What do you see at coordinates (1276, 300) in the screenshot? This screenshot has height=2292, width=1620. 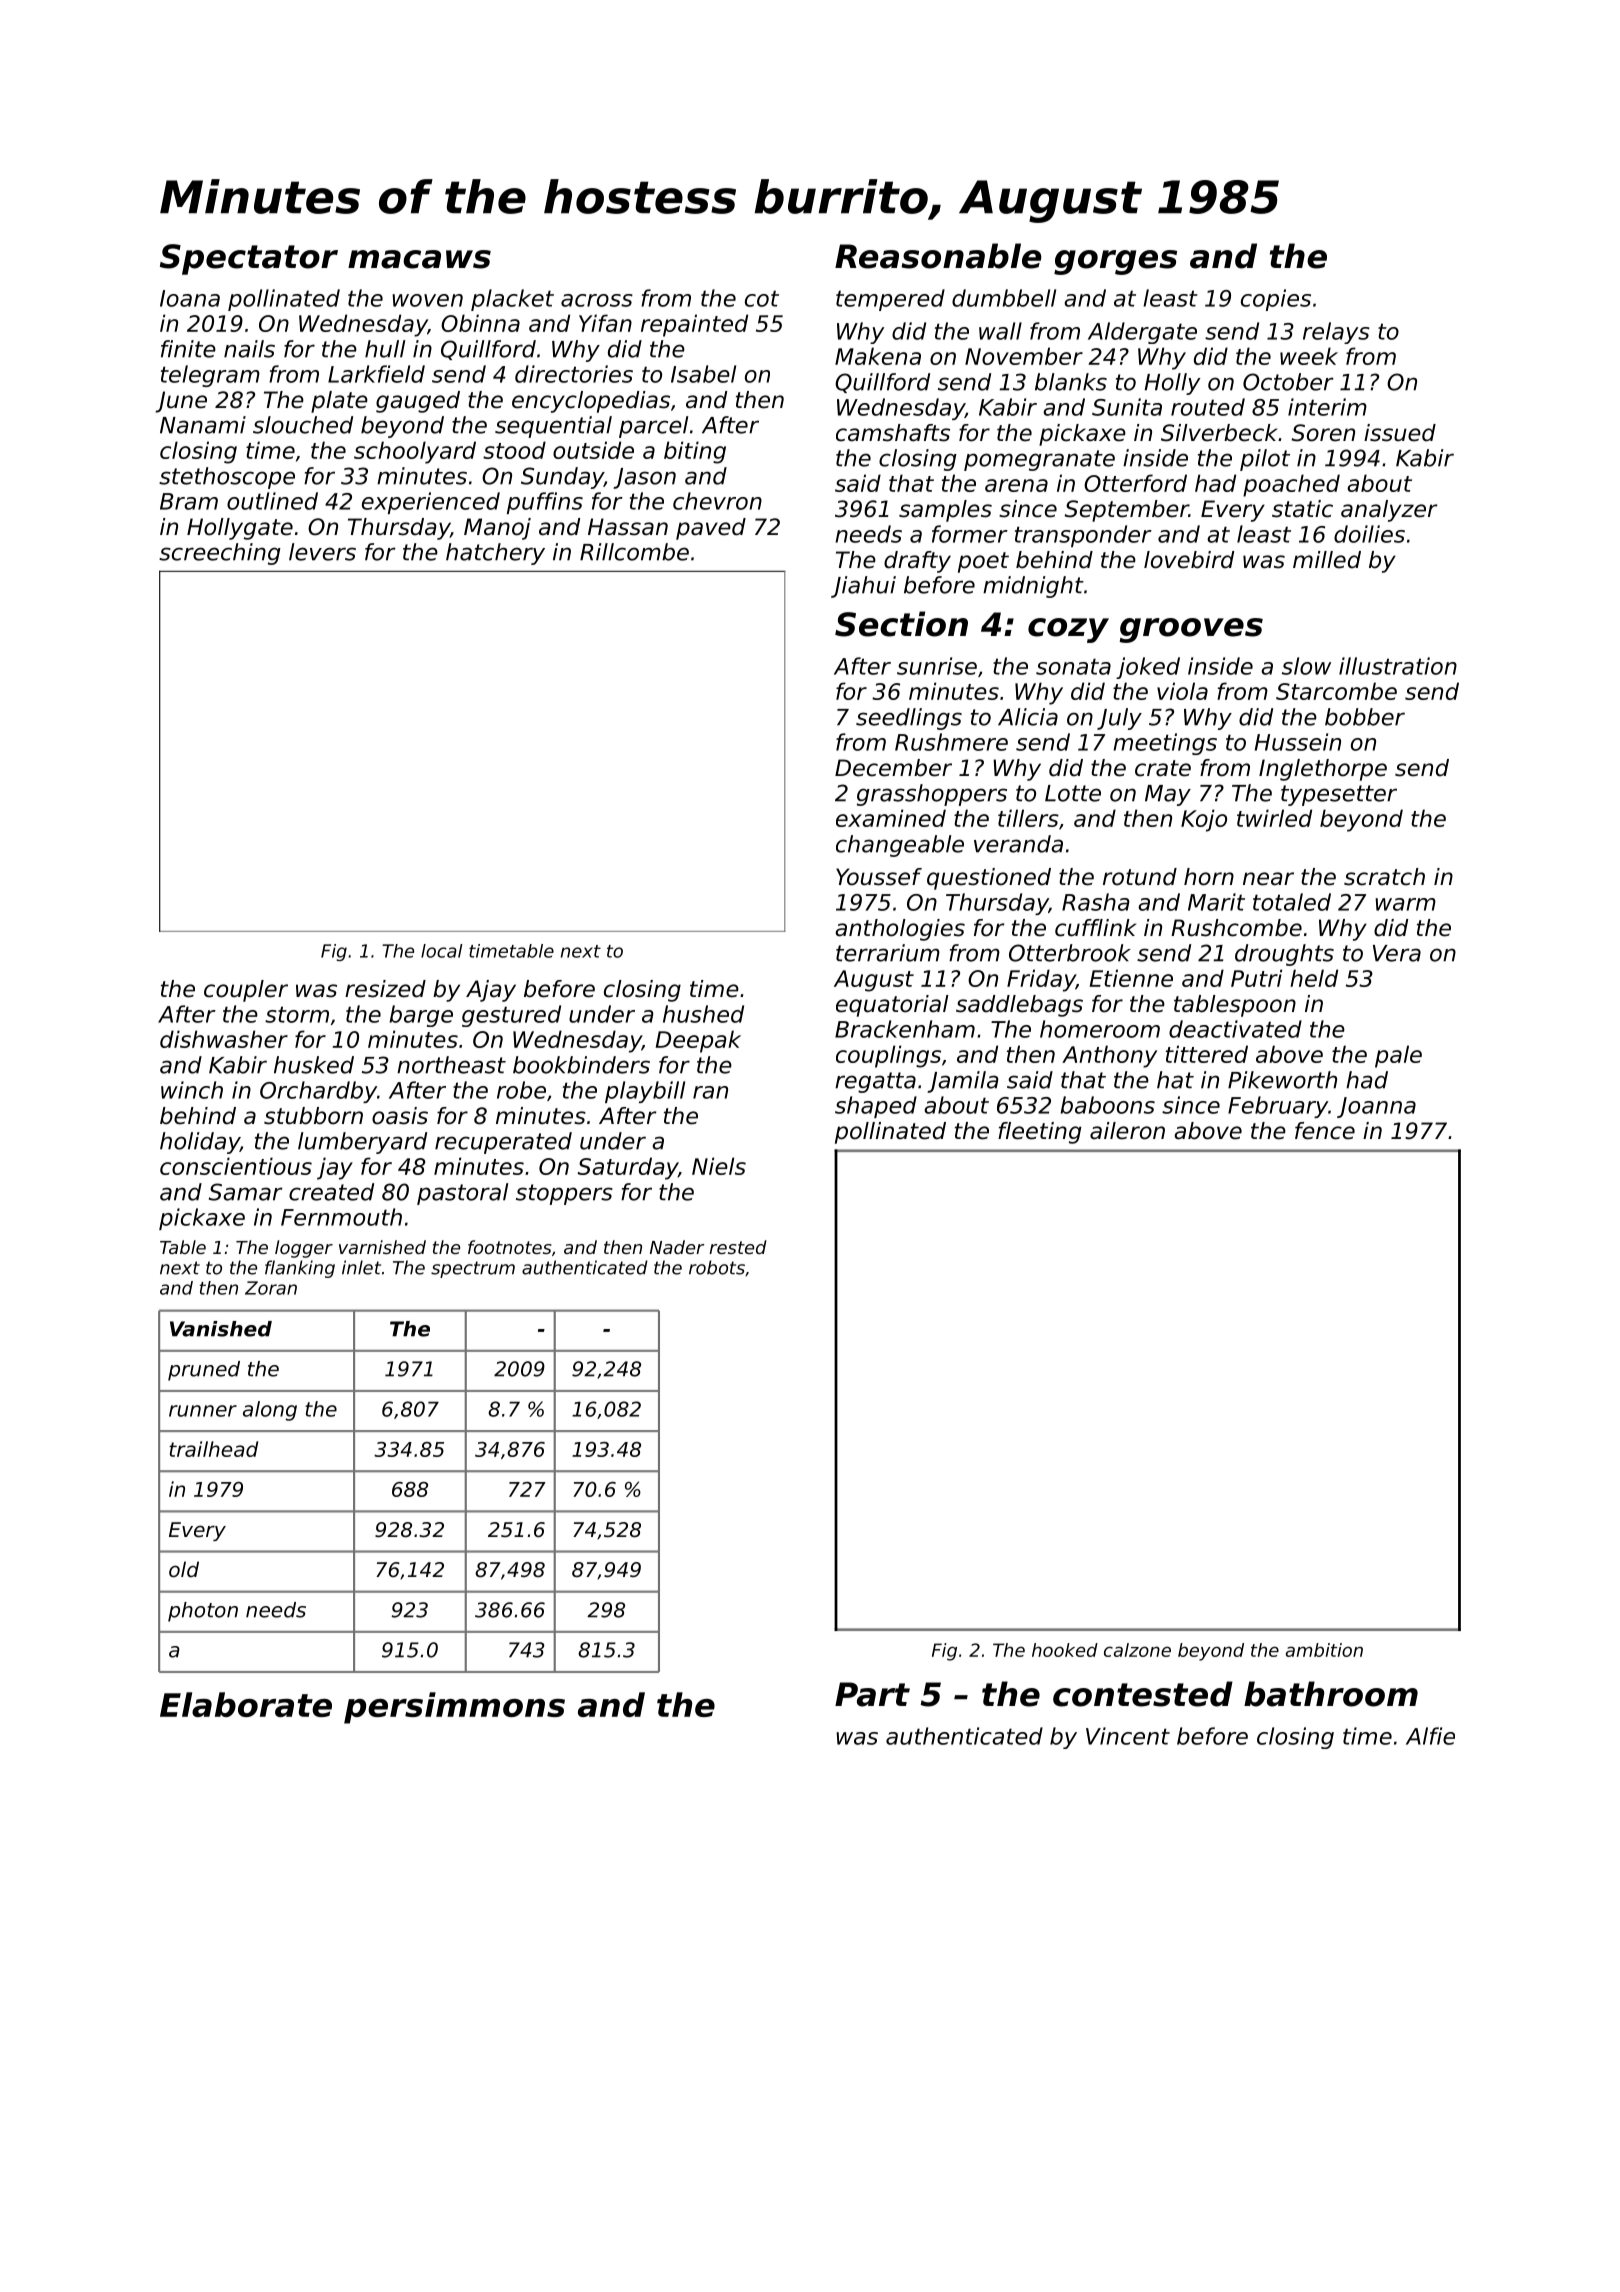 I see `copies` at bounding box center [1276, 300].
